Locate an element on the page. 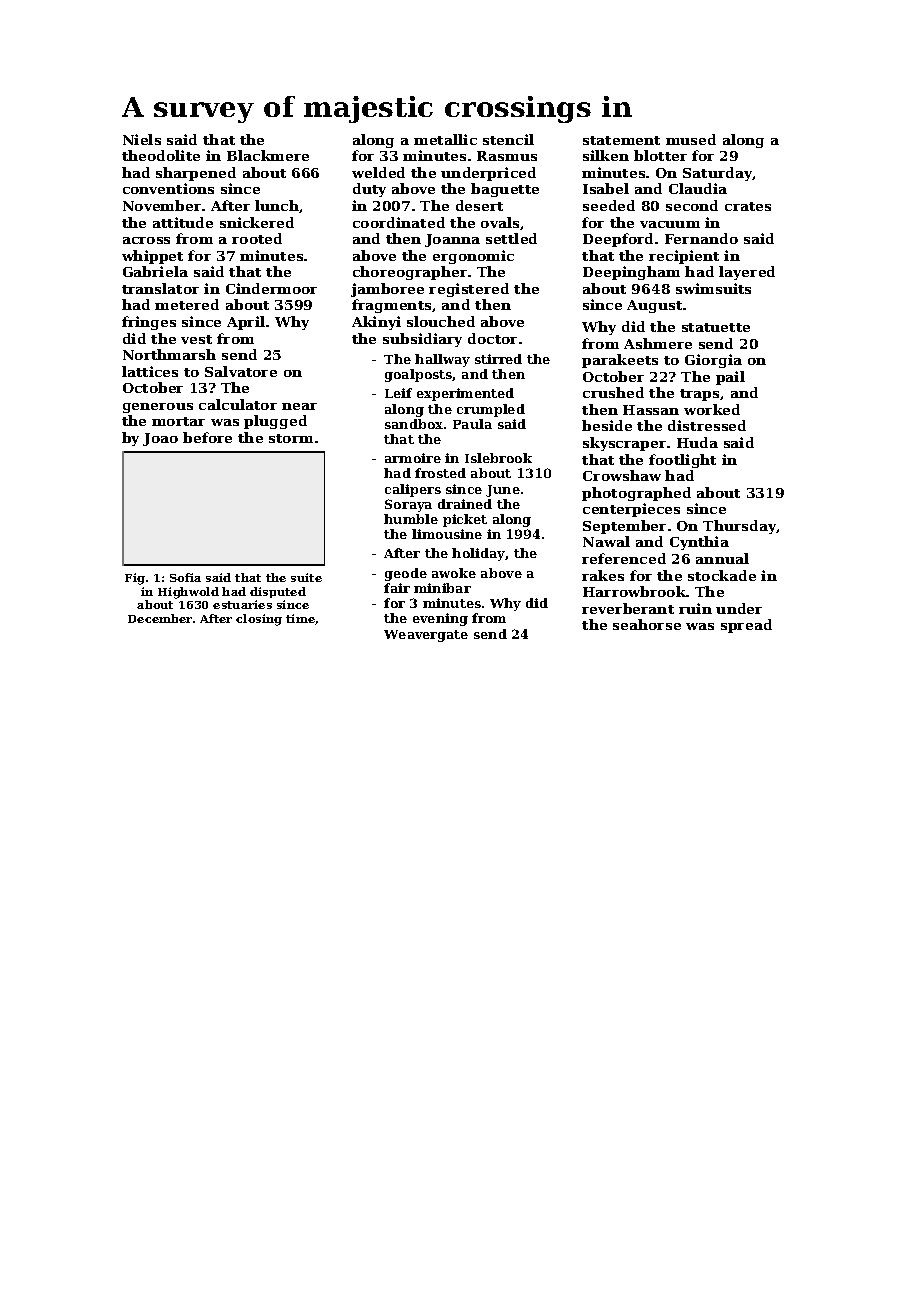  crushed is located at coordinates (613, 392).
